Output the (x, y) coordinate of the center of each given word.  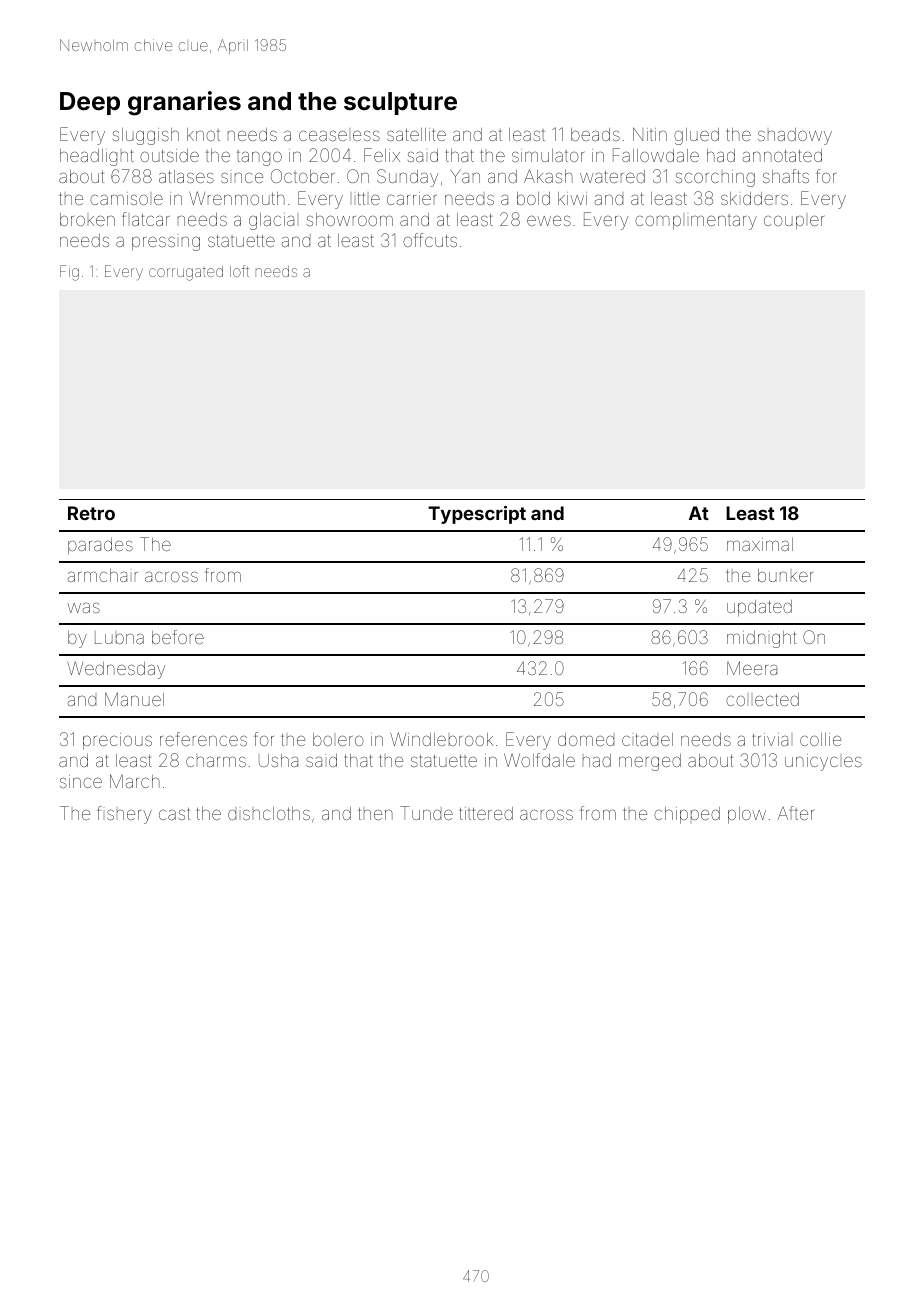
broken (87, 219)
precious (117, 741)
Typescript (477, 515)
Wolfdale (539, 760)
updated (759, 608)
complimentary (696, 222)
